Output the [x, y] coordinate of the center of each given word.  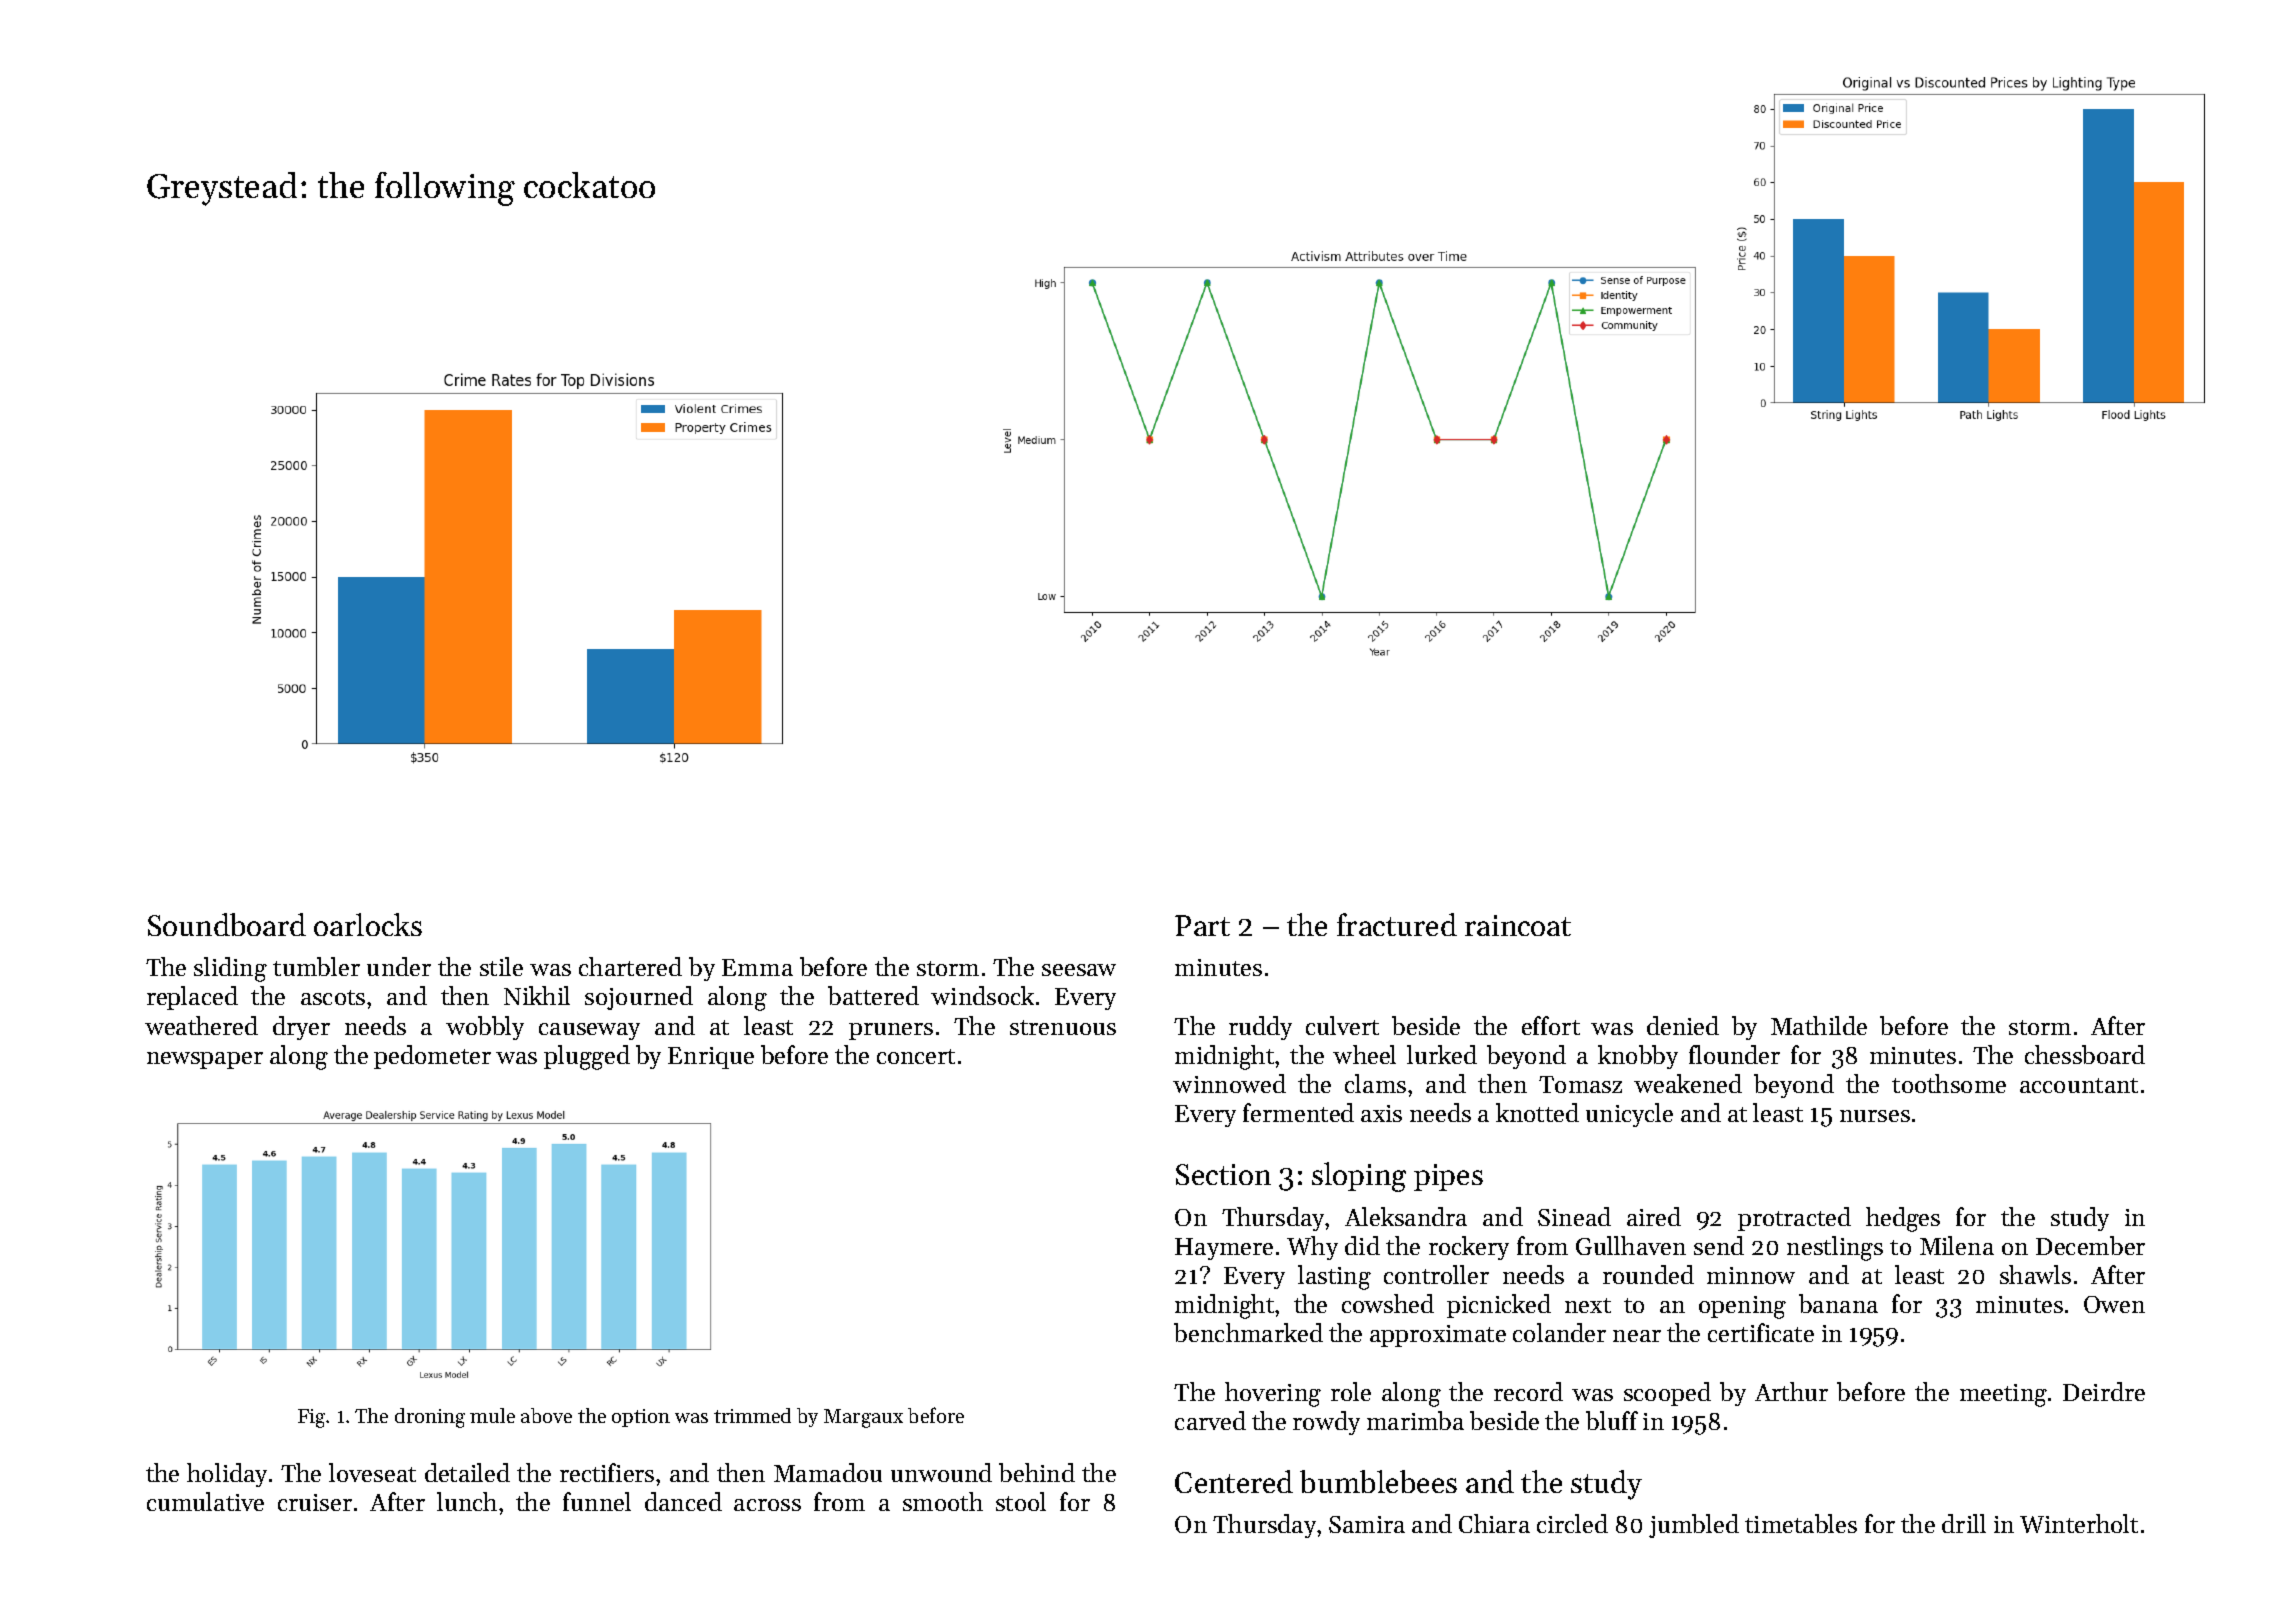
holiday [227, 1475]
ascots [333, 997]
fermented [1298, 1112]
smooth [943, 1501]
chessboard [2085, 1054]
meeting [2003, 1395]
